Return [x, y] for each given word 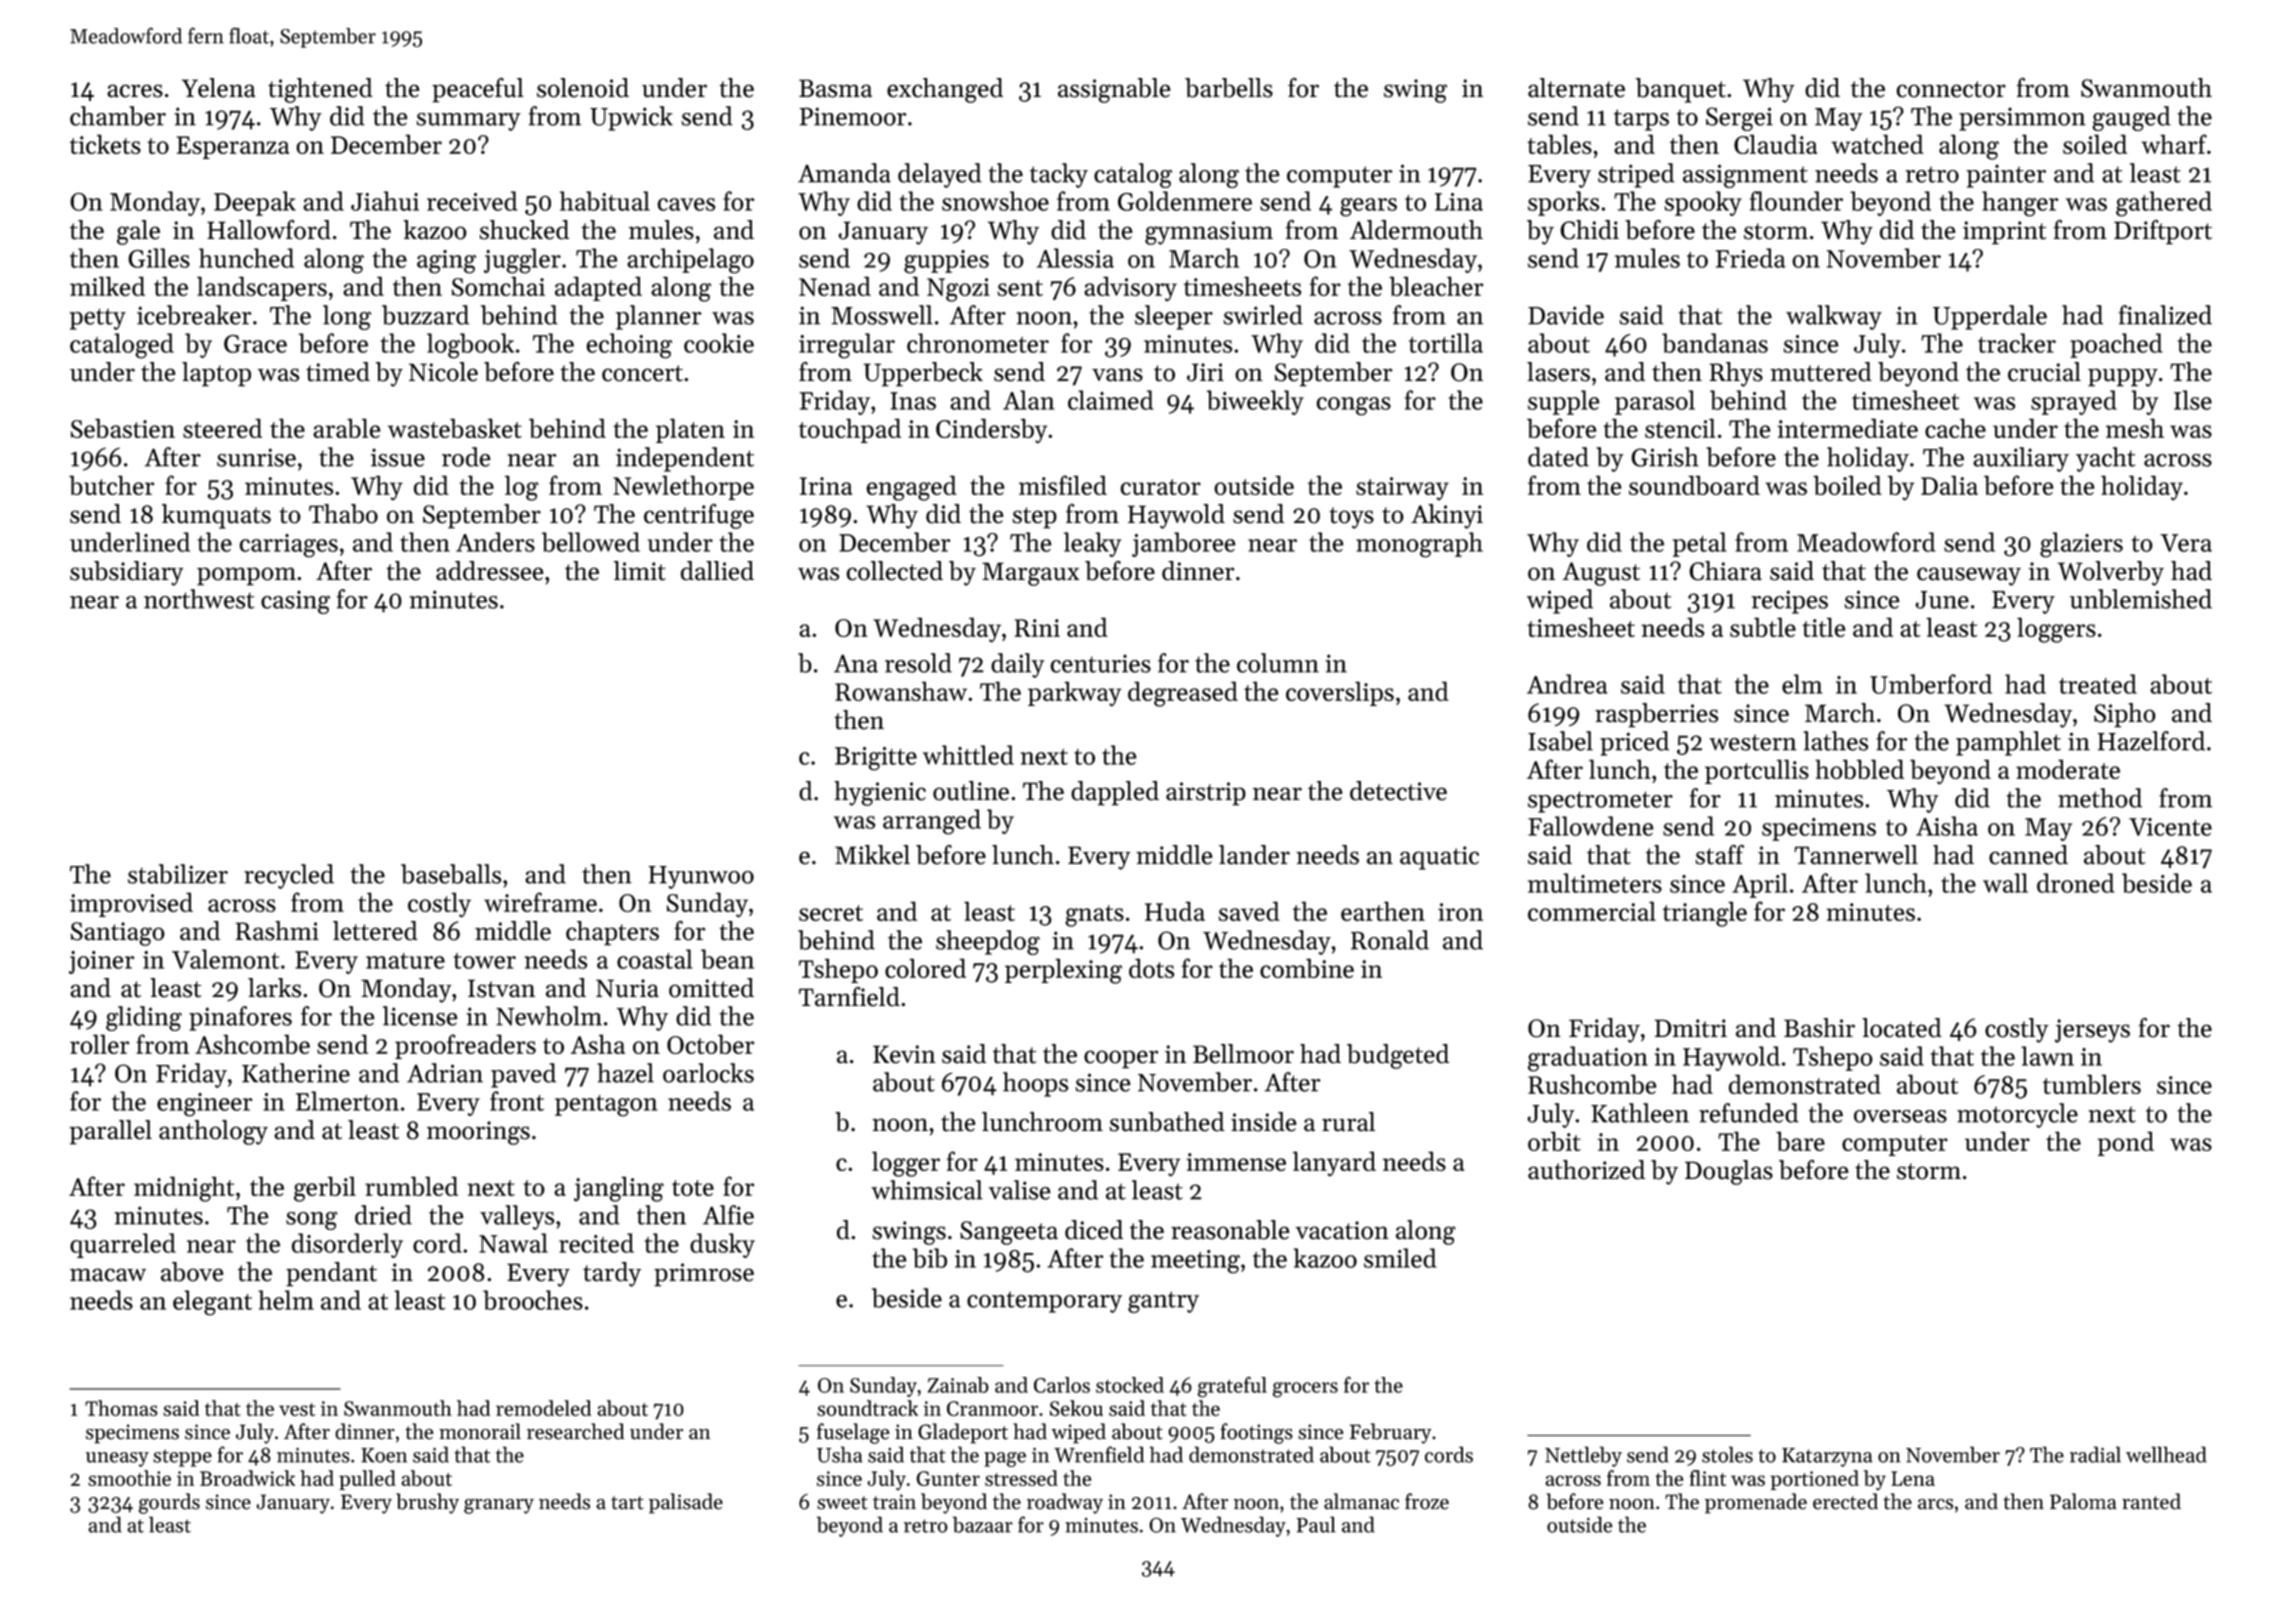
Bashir [1819, 1028]
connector [1951, 89]
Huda [1175, 911]
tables [1559, 144]
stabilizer [178, 874]
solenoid [583, 88]
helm [286, 1300]
